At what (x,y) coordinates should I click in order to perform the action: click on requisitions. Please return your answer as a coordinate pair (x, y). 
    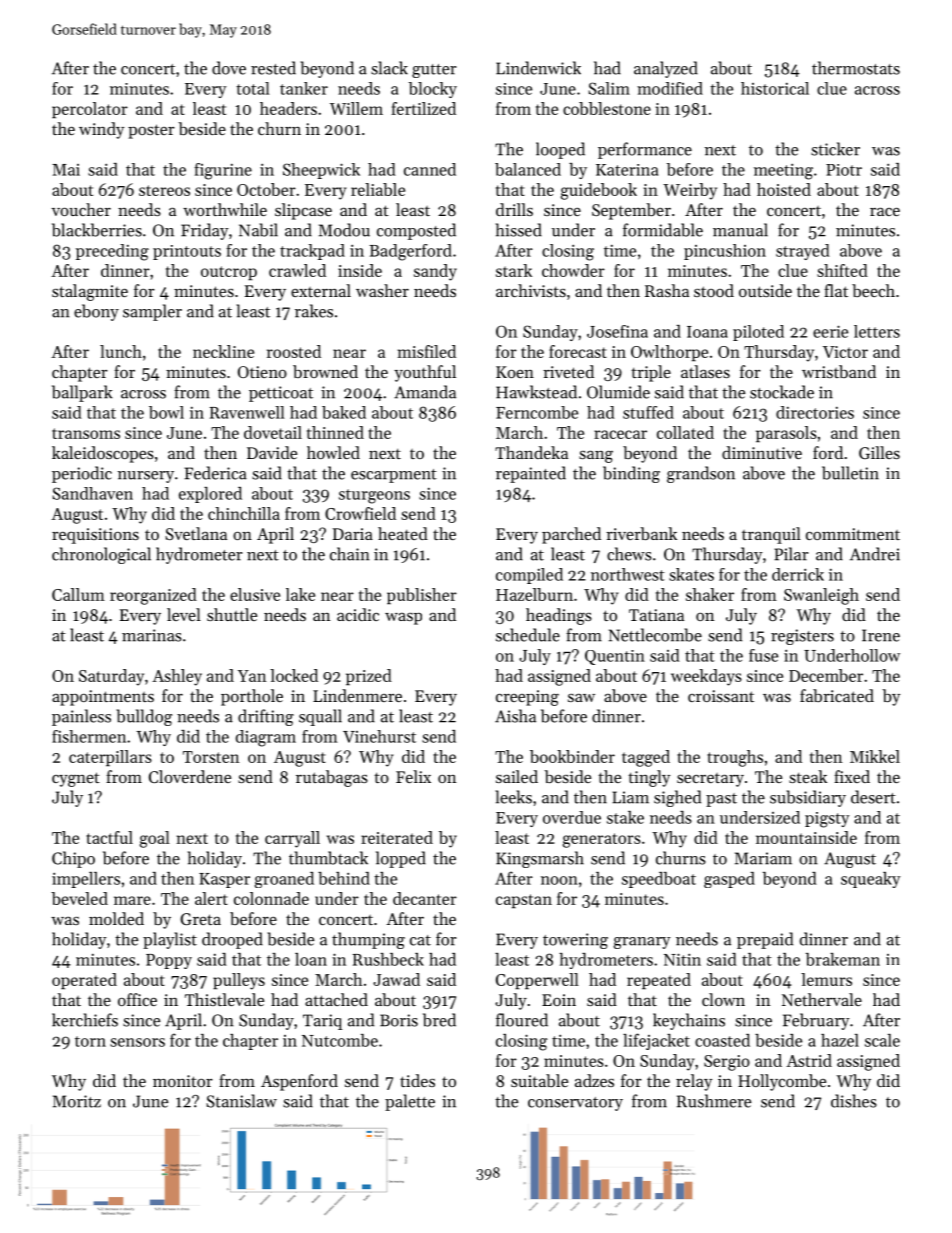
    Looking at the image, I should click on (95, 536).
